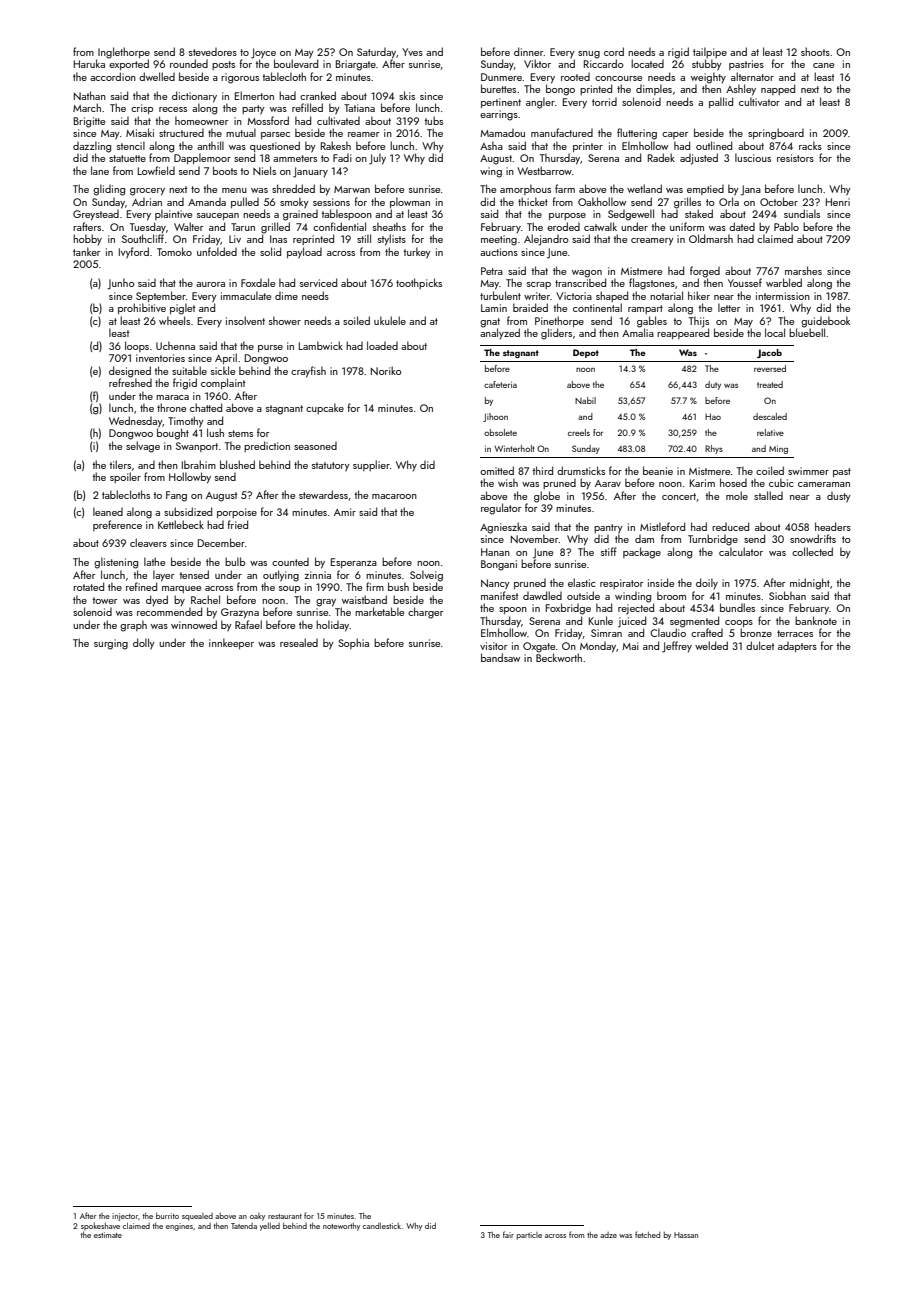 The width and height of the image is (924, 1308). I want to click on shoots, so click(815, 51).
